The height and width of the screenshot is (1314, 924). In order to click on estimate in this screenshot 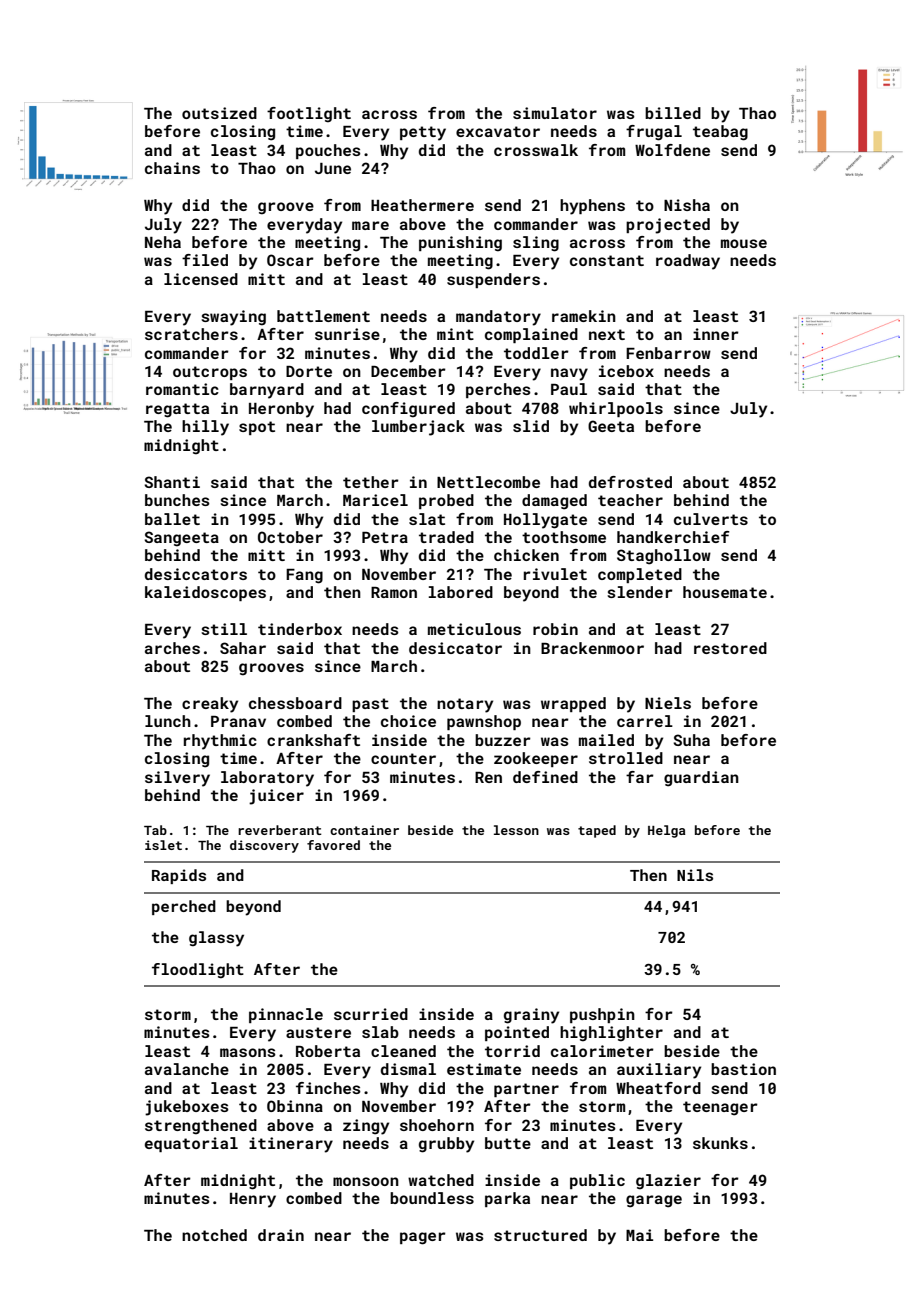, I will do `click(484, 1069)`.
